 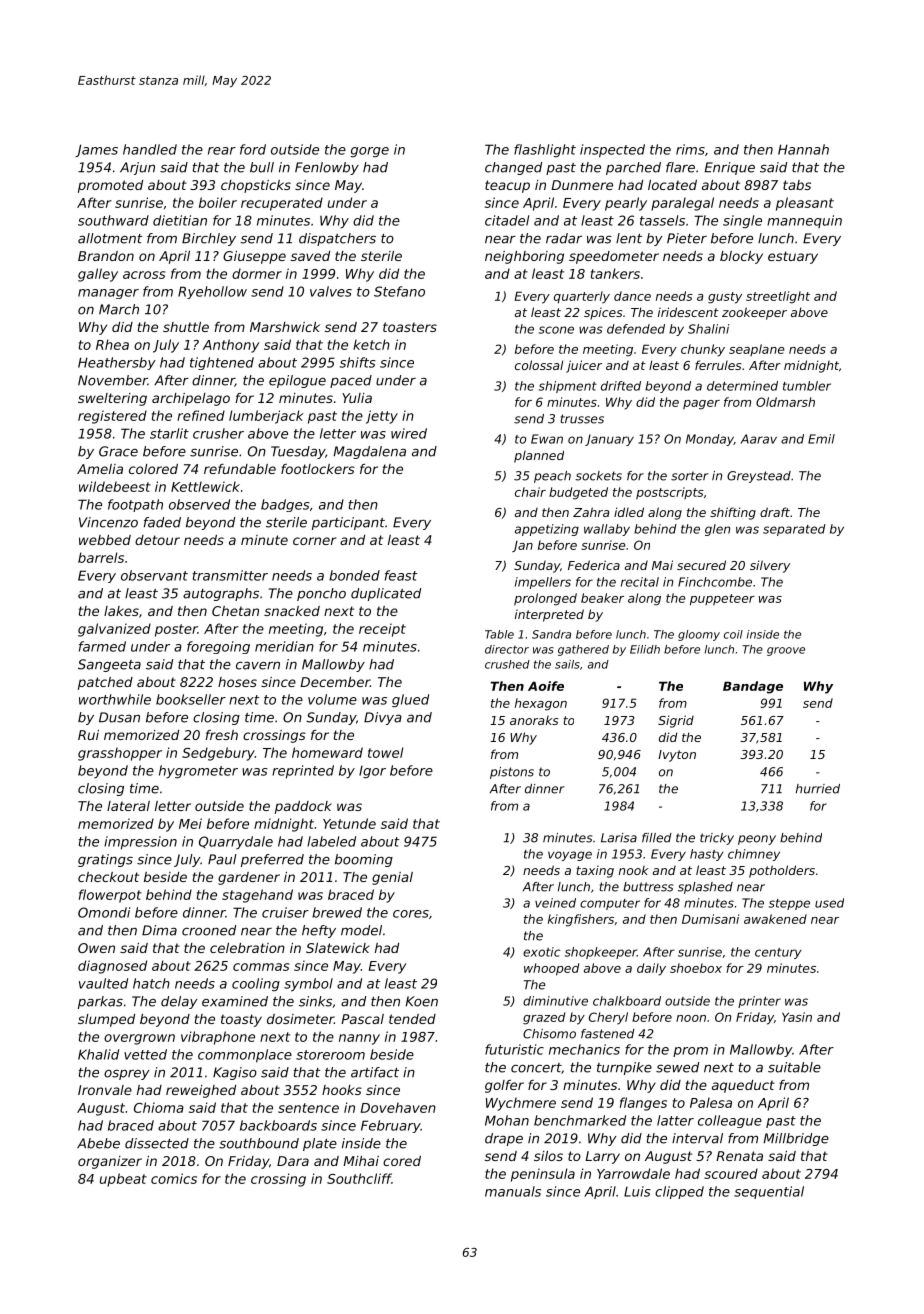 I want to click on towel, so click(x=385, y=752).
